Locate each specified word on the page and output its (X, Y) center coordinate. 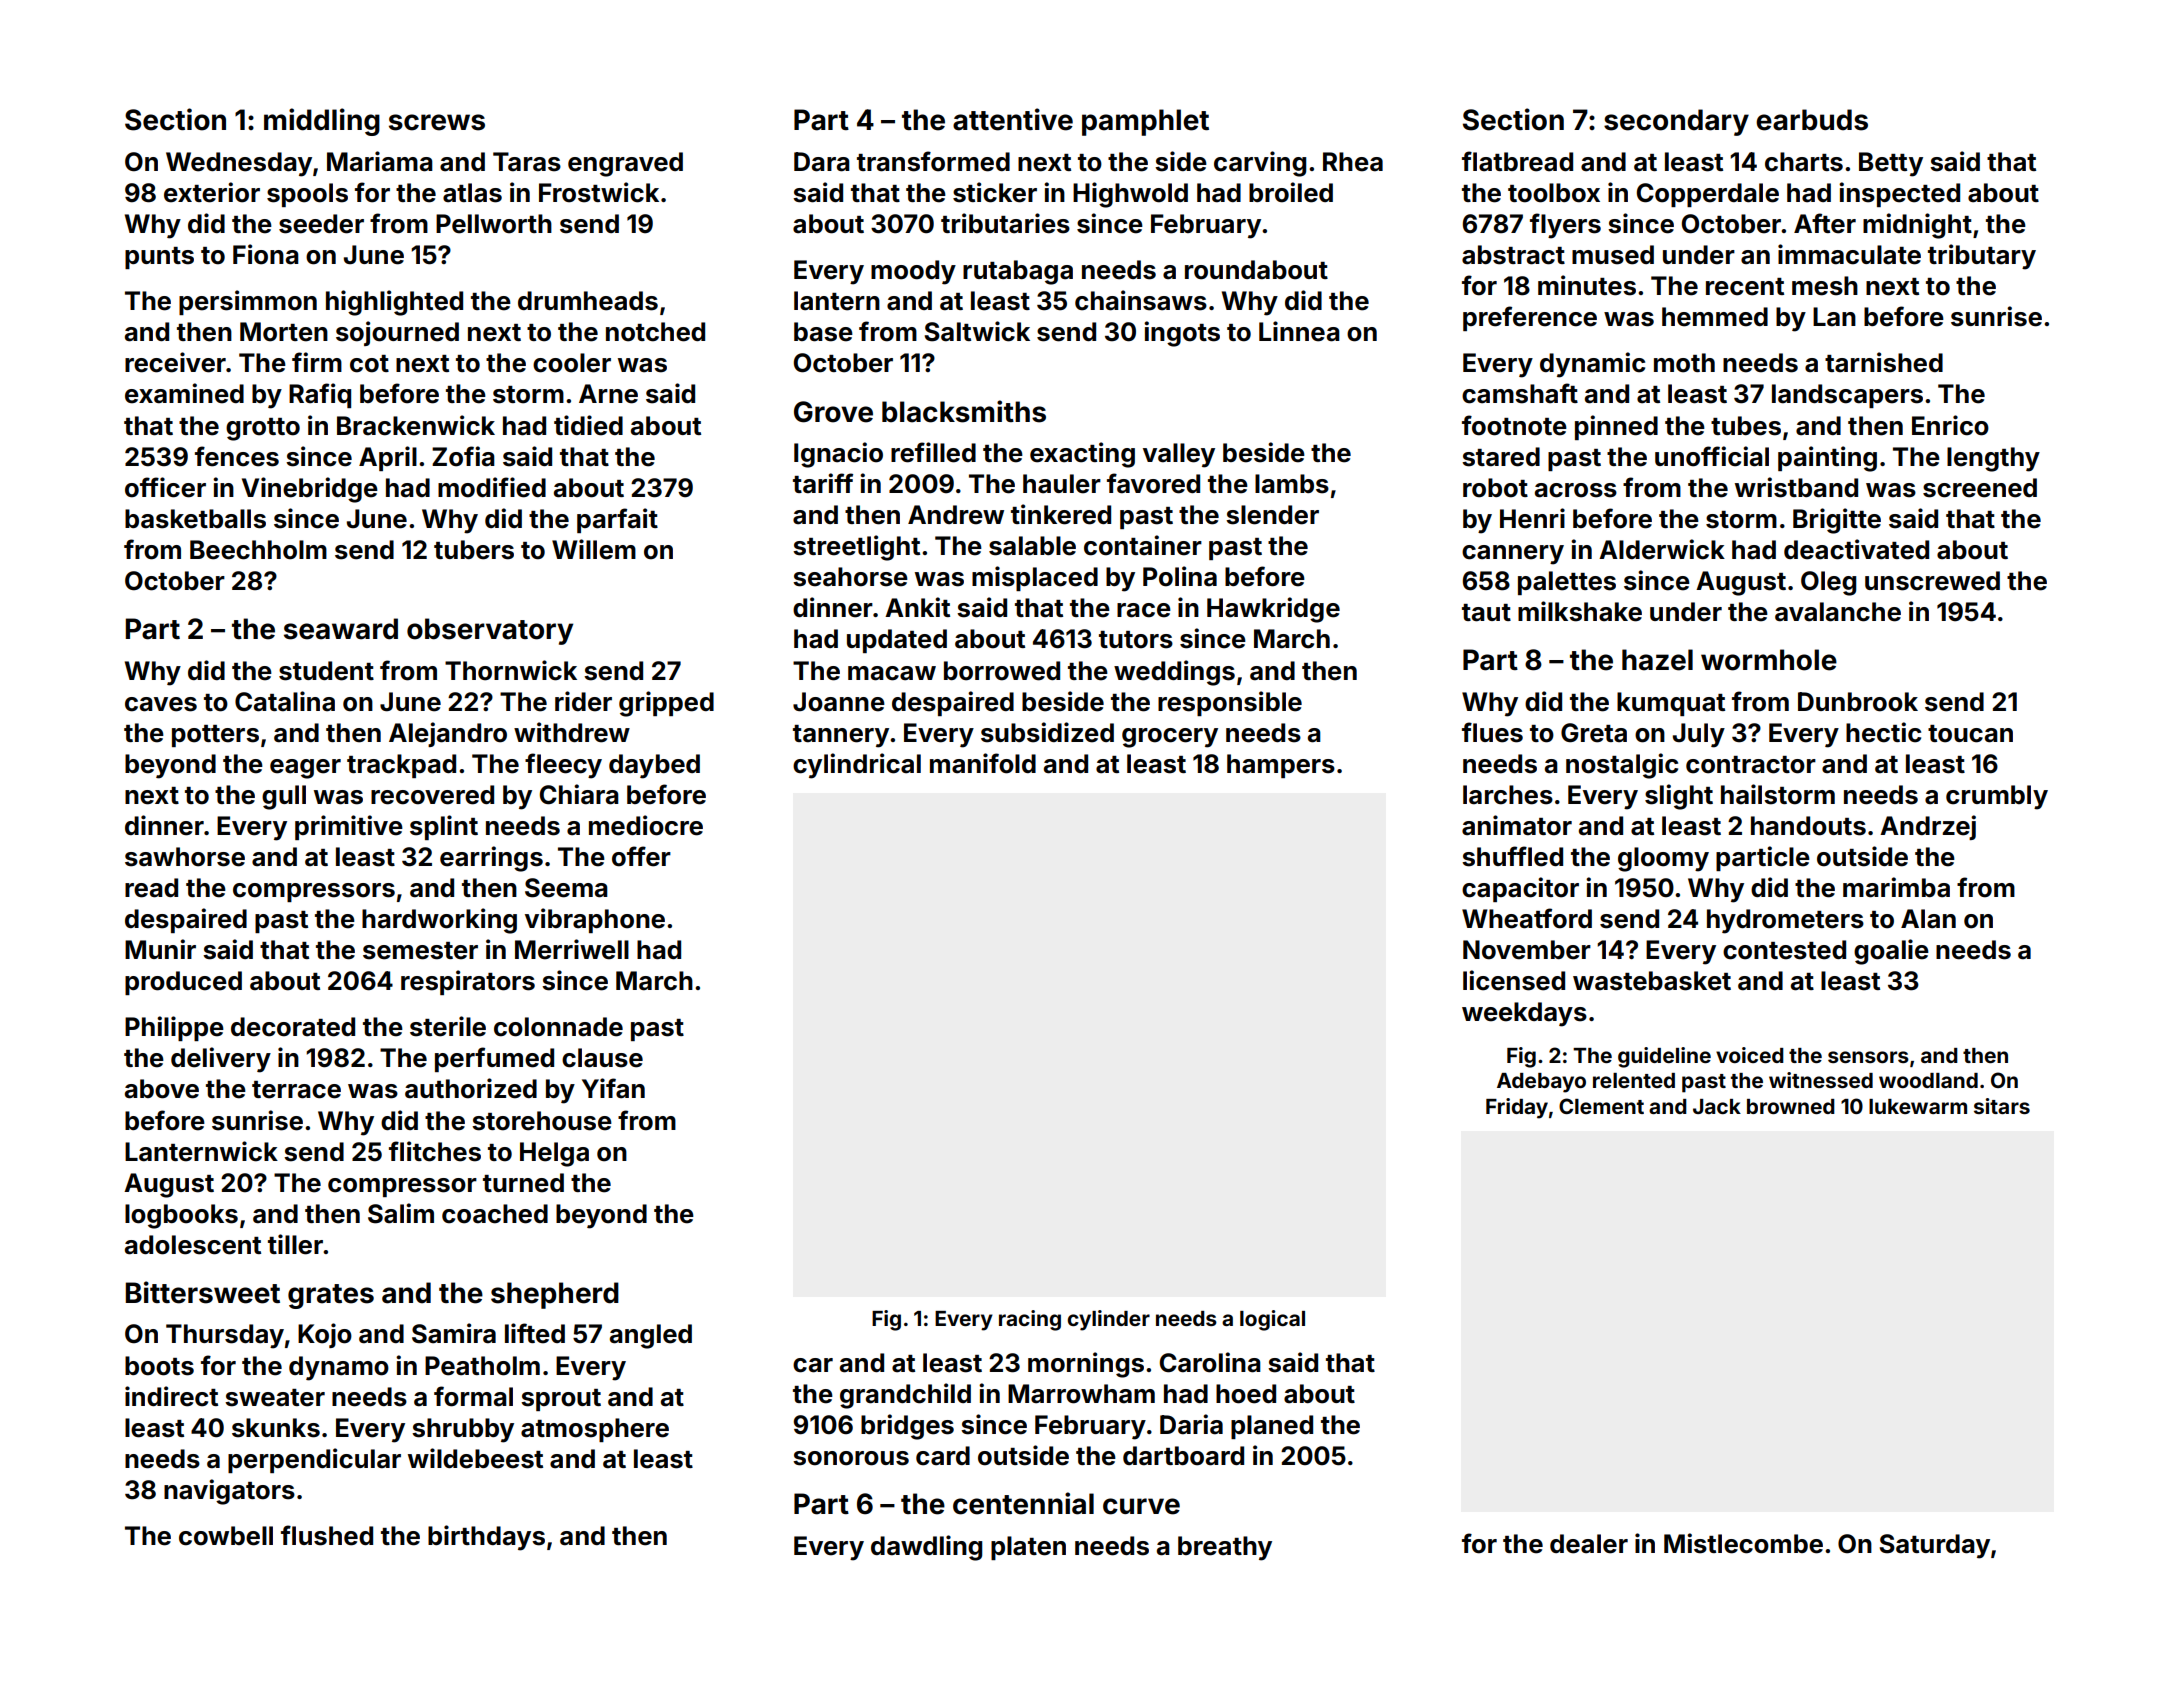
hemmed (1715, 317)
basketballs (195, 519)
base (823, 332)
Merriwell (572, 949)
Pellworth (494, 224)
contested (1784, 950)
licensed (1514, 980)
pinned (1616, 427)
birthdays (486, 1538)
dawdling (926, 1548)
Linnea (1299, 331)
